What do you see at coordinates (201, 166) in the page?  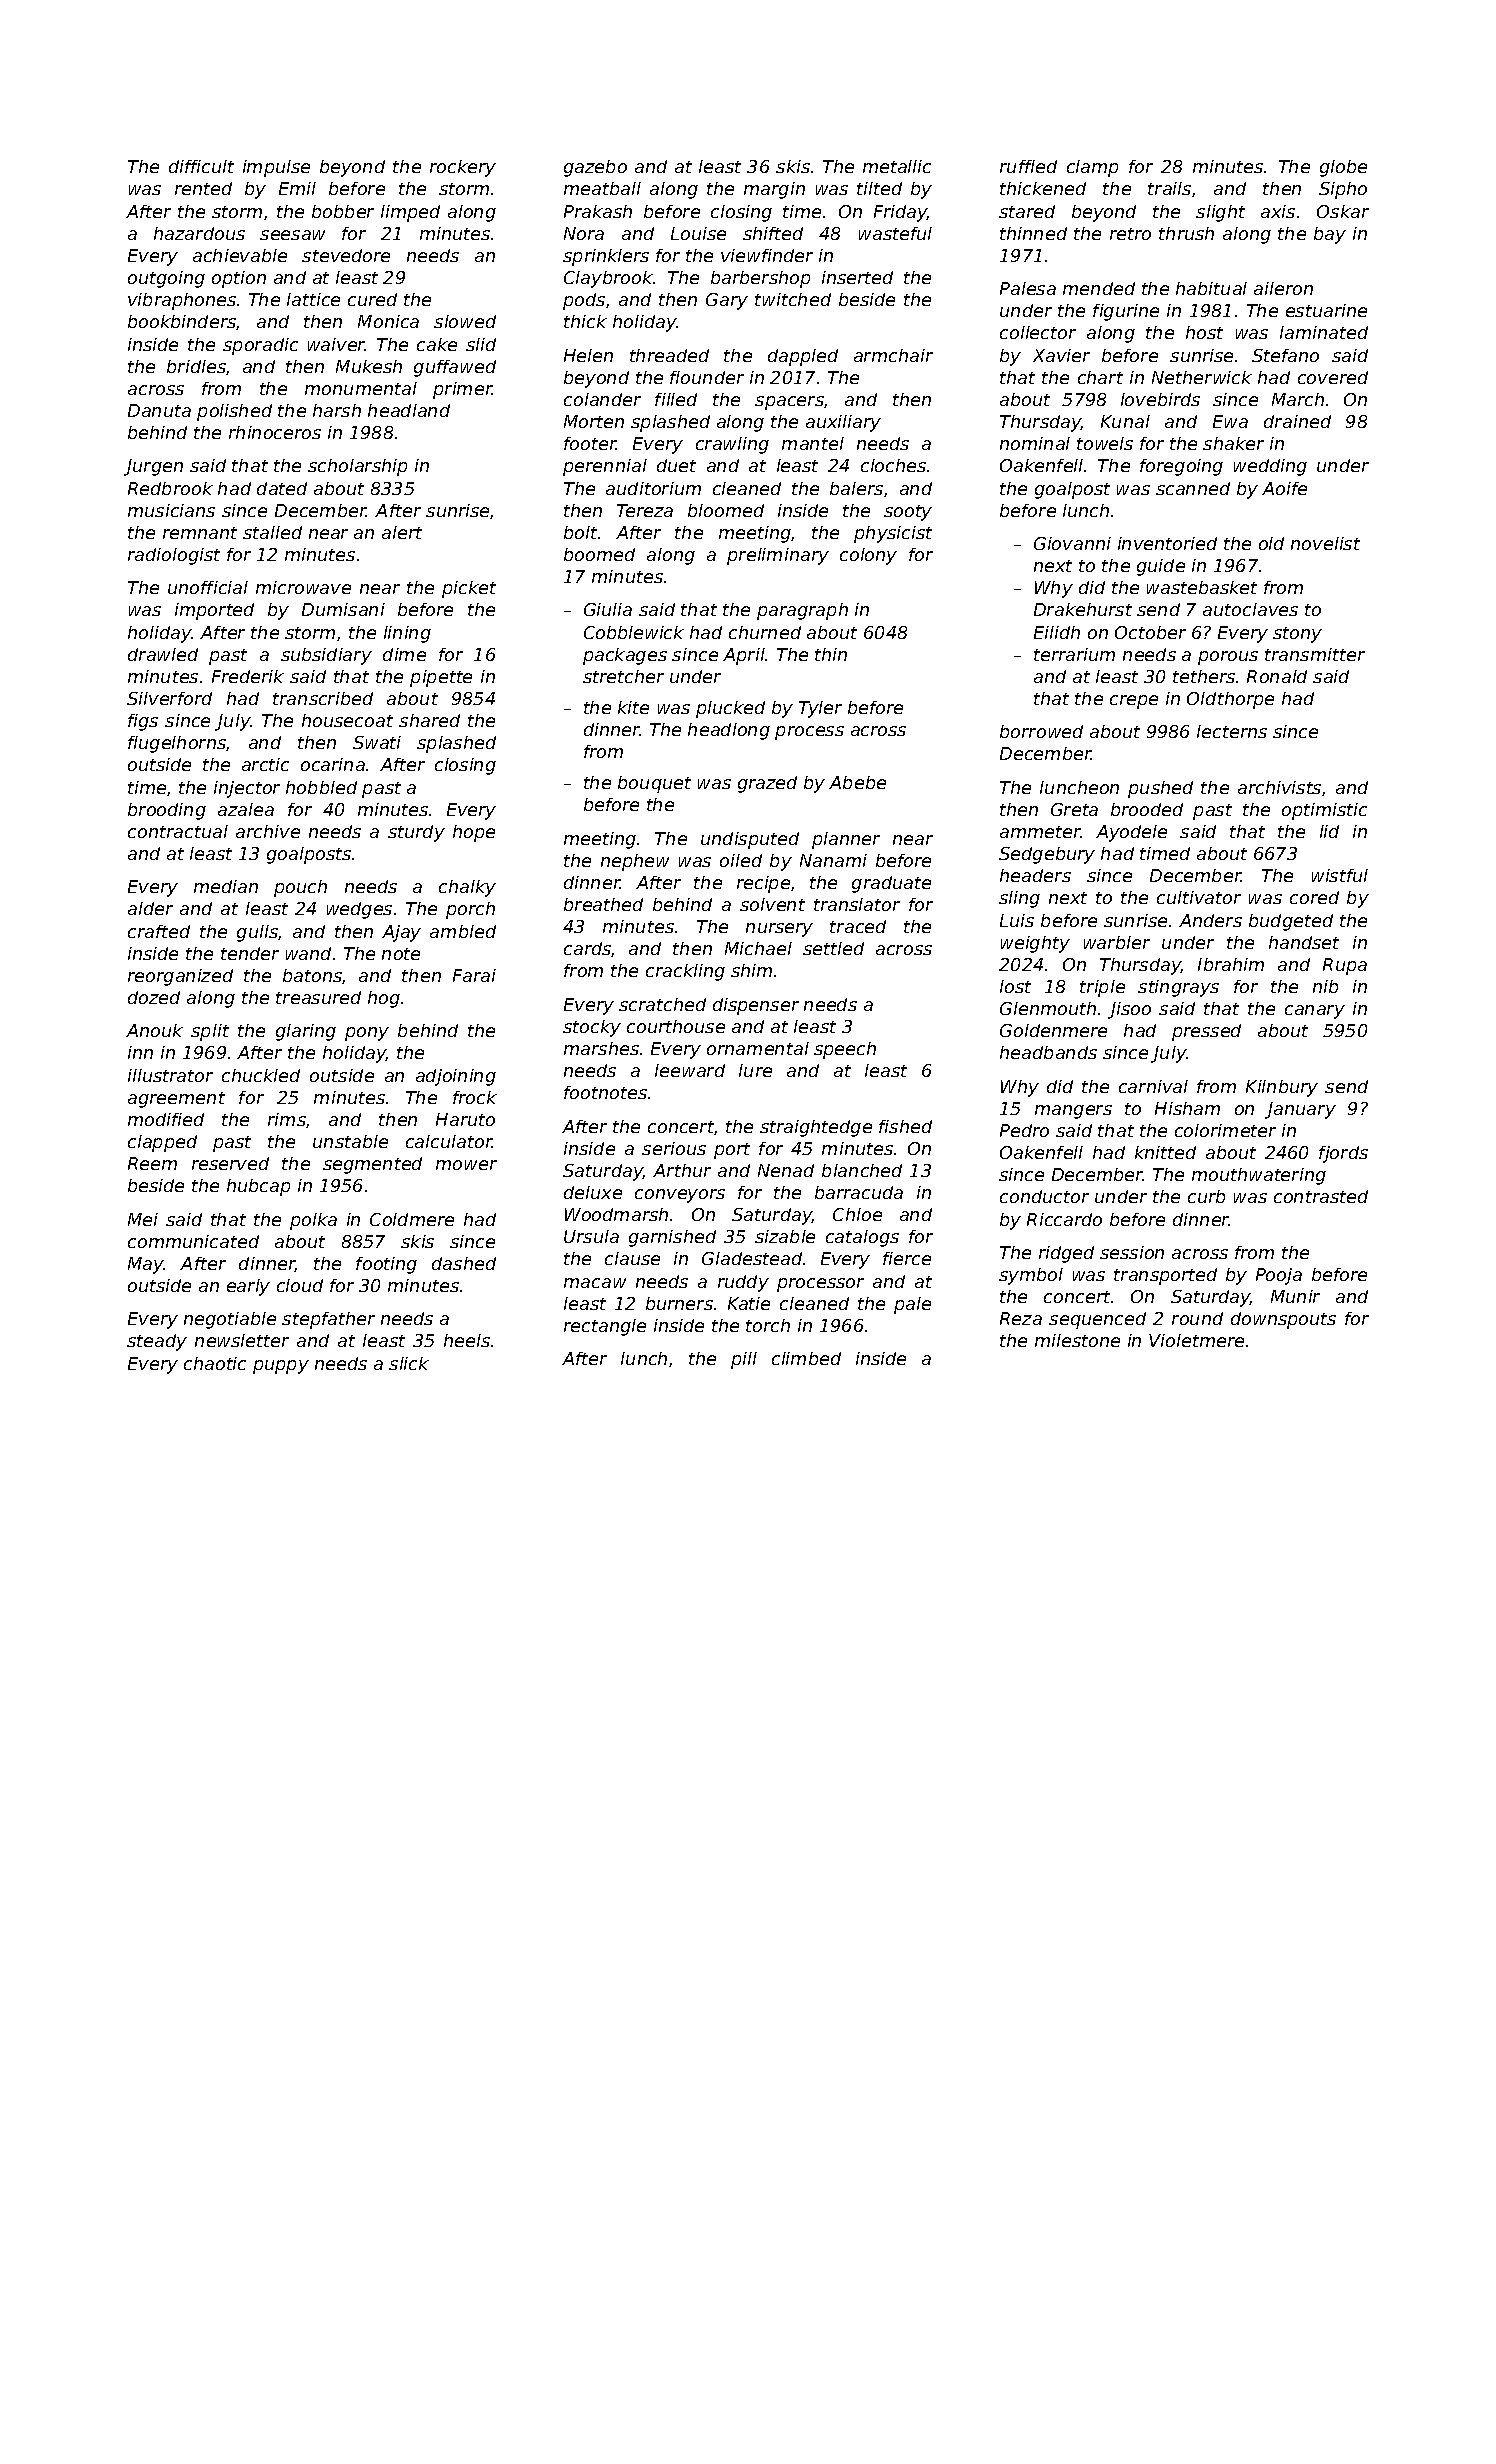 I see `difficult` at bounding box center [201, 166].
